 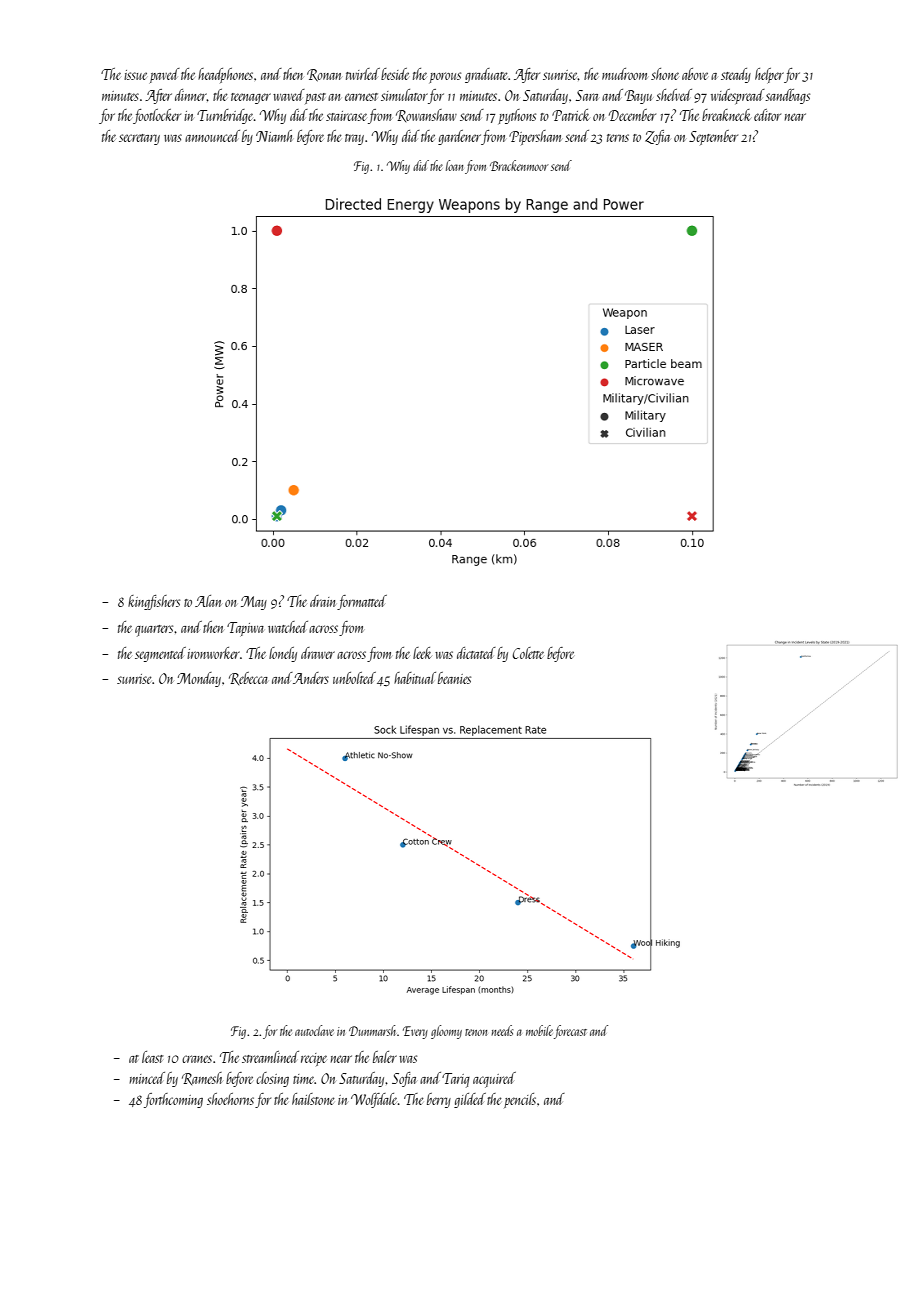 I want to click on unbolted, so click(x=354, y=678).
